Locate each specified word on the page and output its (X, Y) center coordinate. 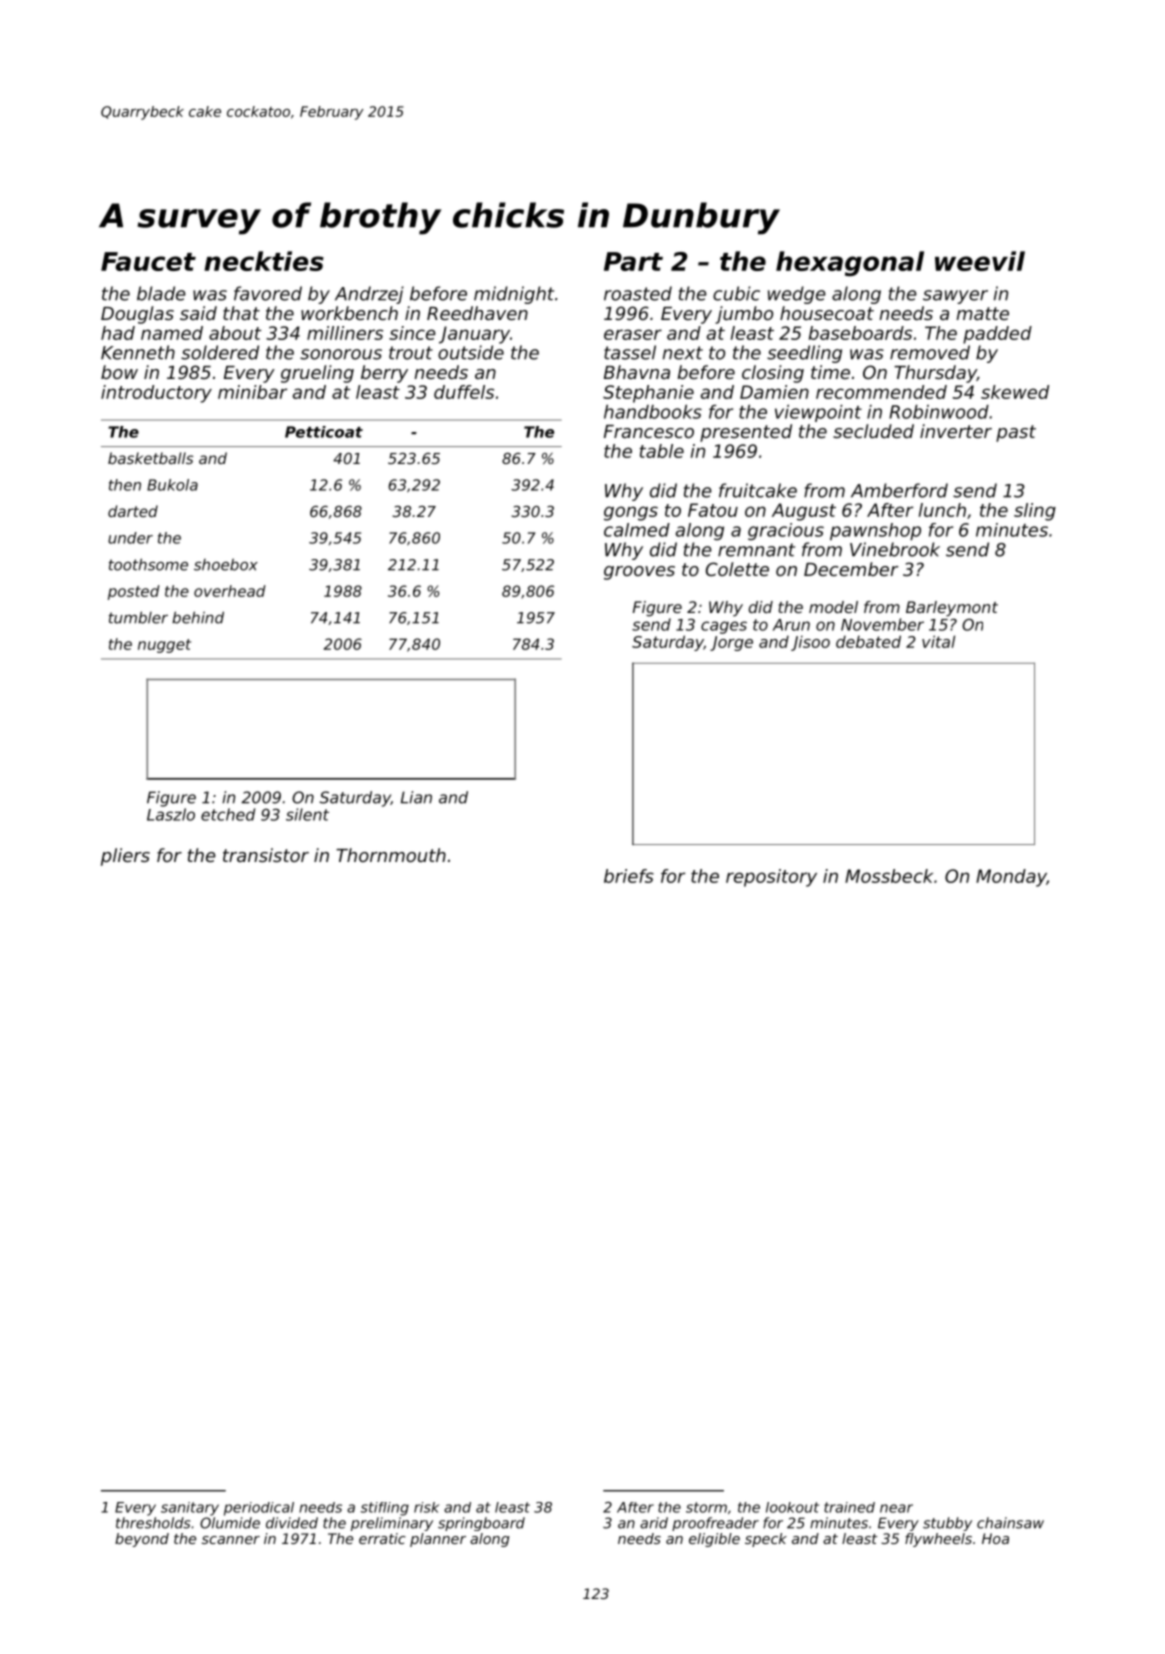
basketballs (150, 458)
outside (471, 352)
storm (706, 1507)
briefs (629, 876)
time (830, 372)
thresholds (153, 1523)
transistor (266, 855)
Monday (1011, 878)
